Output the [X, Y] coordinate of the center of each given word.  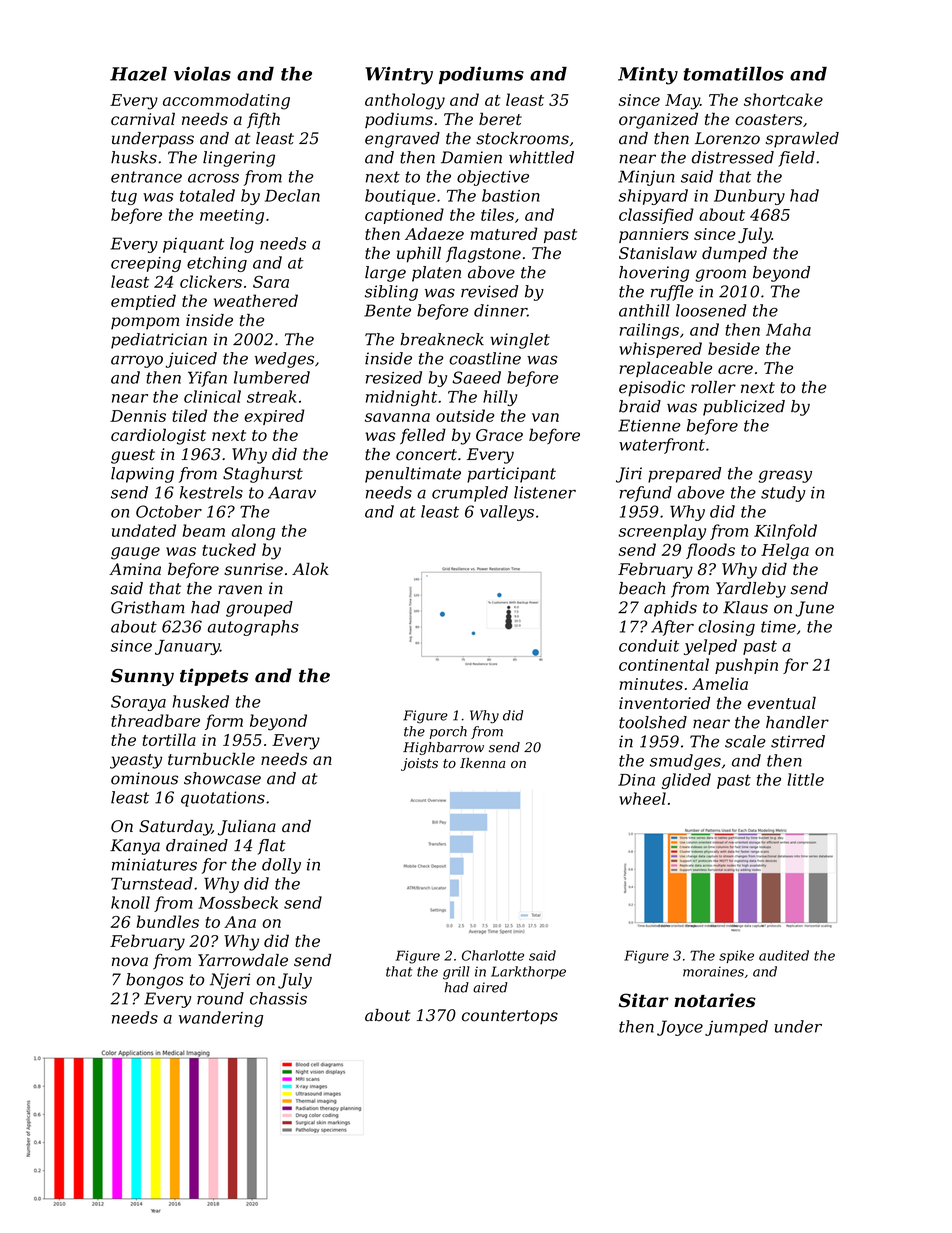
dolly [281, 866]
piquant [193, 245]
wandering [221, 1019]
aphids [670, 609]
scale [745, 741]
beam [204, 530]
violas [202, 73]
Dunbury [749, 197]
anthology [405, 101]
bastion [511, 195]
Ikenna [482, 763]
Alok [310, 568]
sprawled [802, 140]
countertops [510, 1017]
